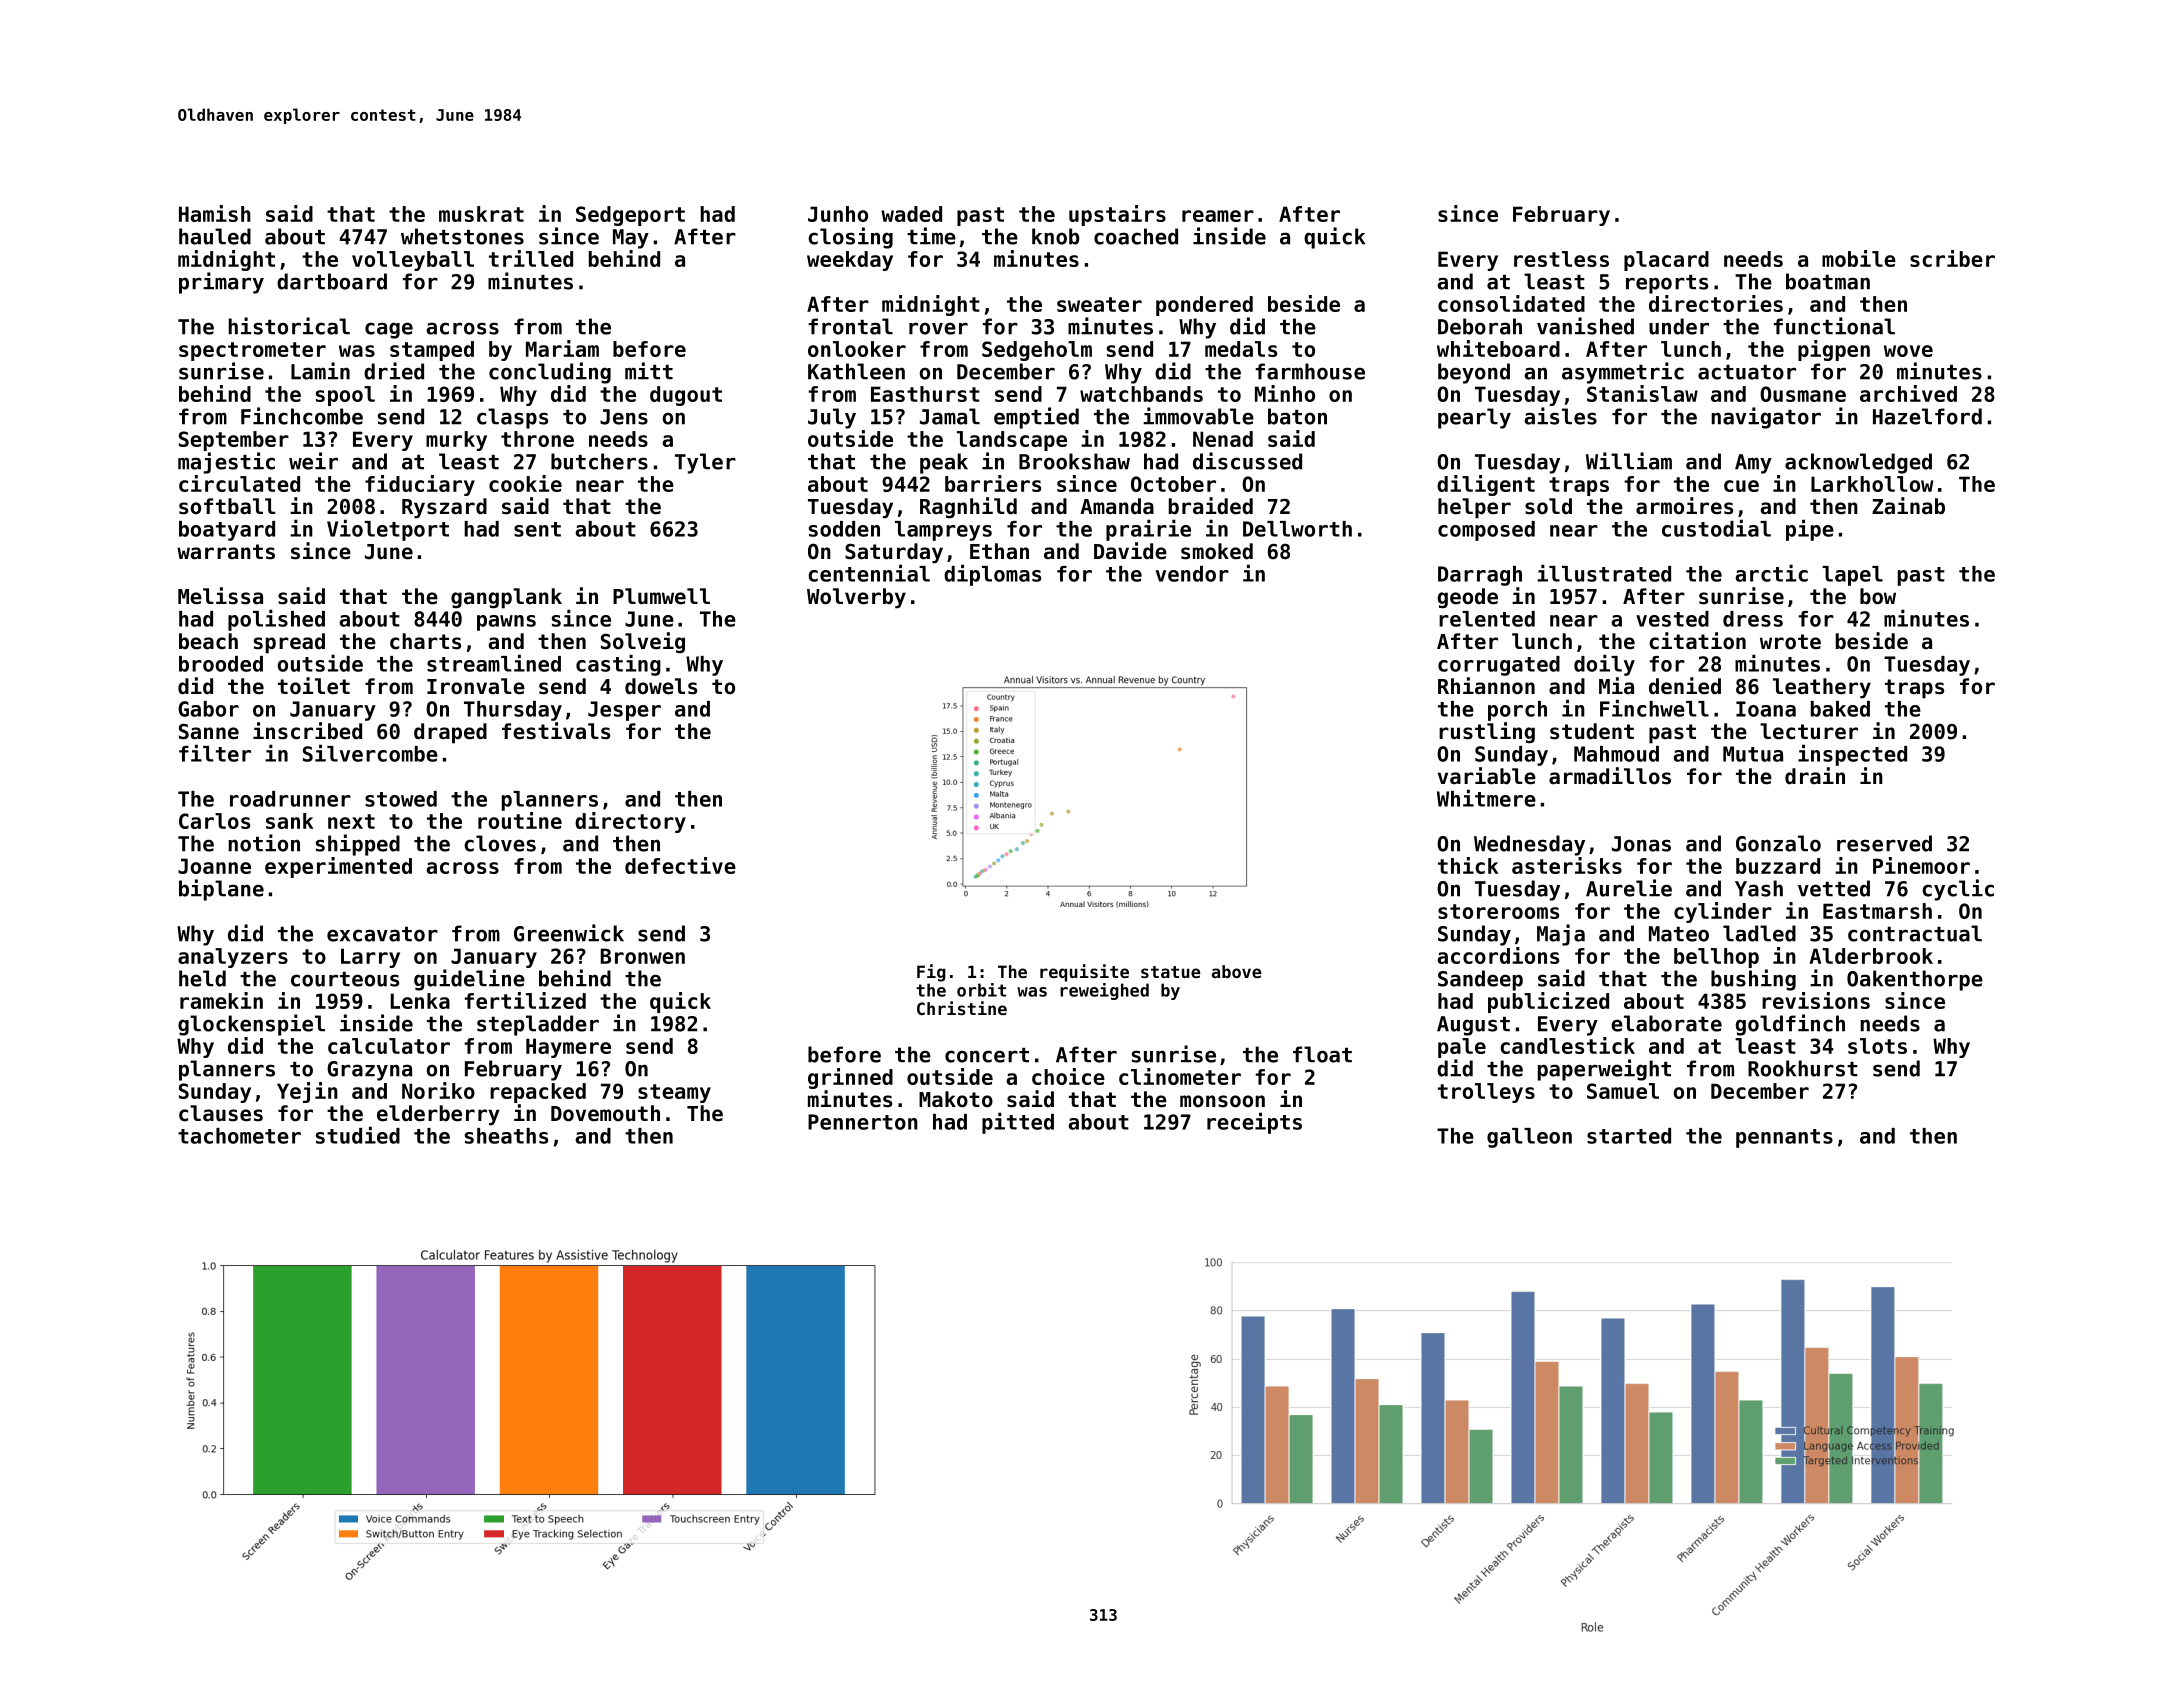 The image size is (2178, 1683). What do you see at coordinates (456, 441) in the screenshot?
I see `murky` at bounding box center [456, 441].
